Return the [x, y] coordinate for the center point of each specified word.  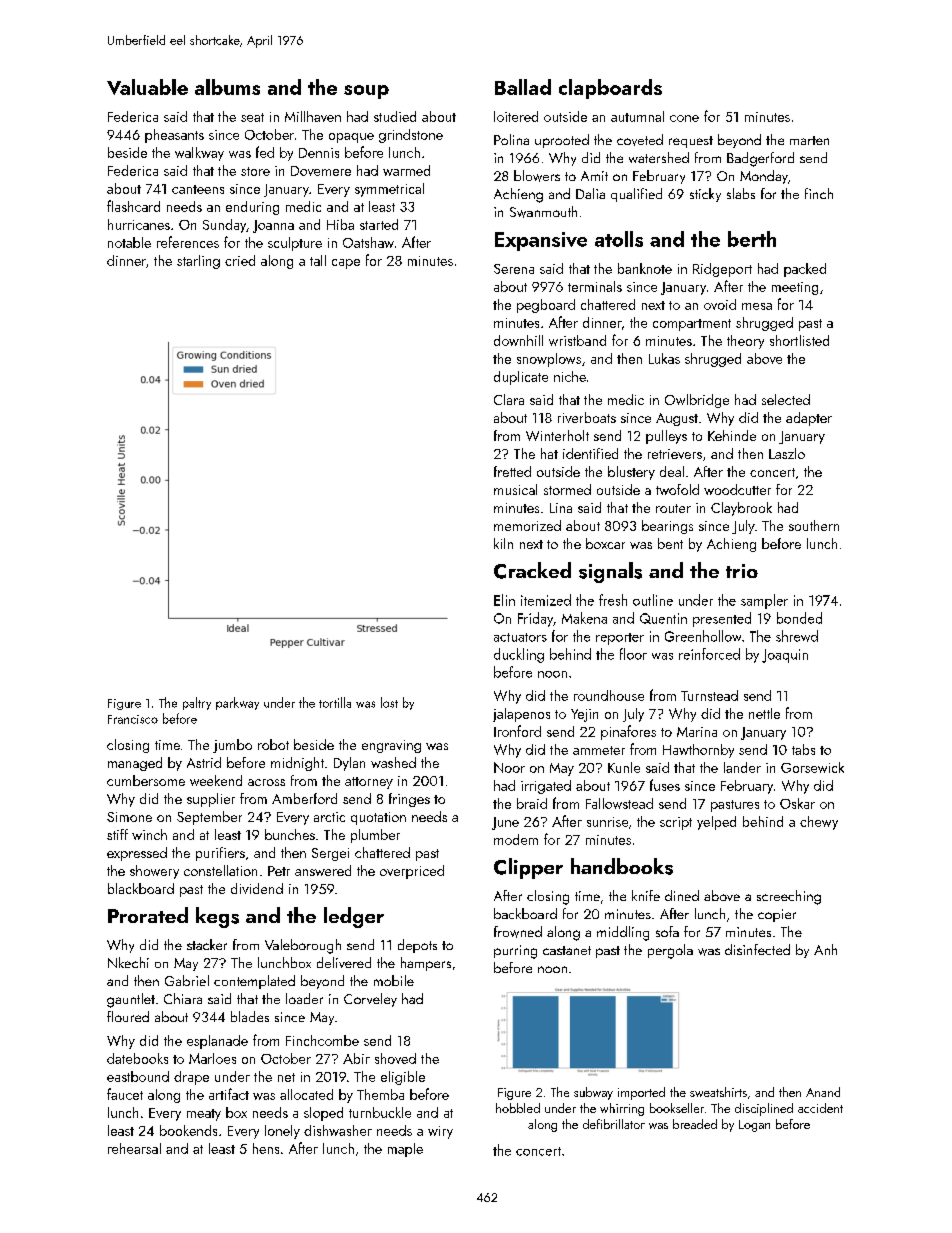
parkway [237, 703]
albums [227, 87]
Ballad [523, 87]
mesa [757, 306]
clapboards [610, 89]
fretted [512, 471]
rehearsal [134, 1148]
